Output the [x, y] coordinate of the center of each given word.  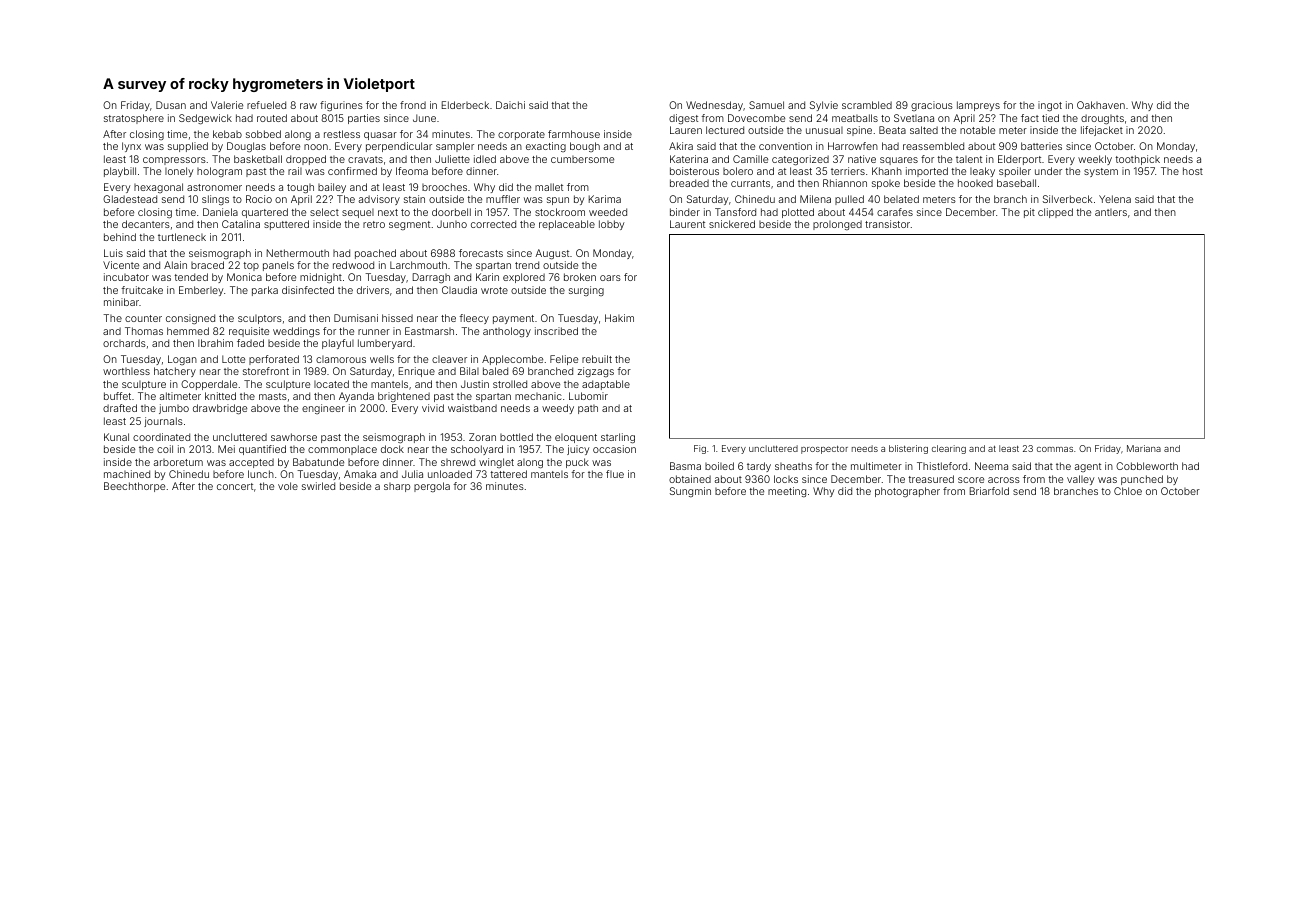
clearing [949, 449]
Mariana [1144, 448]
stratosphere [134, 119]
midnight [321, 278]
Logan [182, 360]
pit [1029, 213]
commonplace [342, 450]
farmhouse [574, 134]
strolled [510, 384]
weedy [558, 409]
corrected [493, 224]
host [1193, 171]
